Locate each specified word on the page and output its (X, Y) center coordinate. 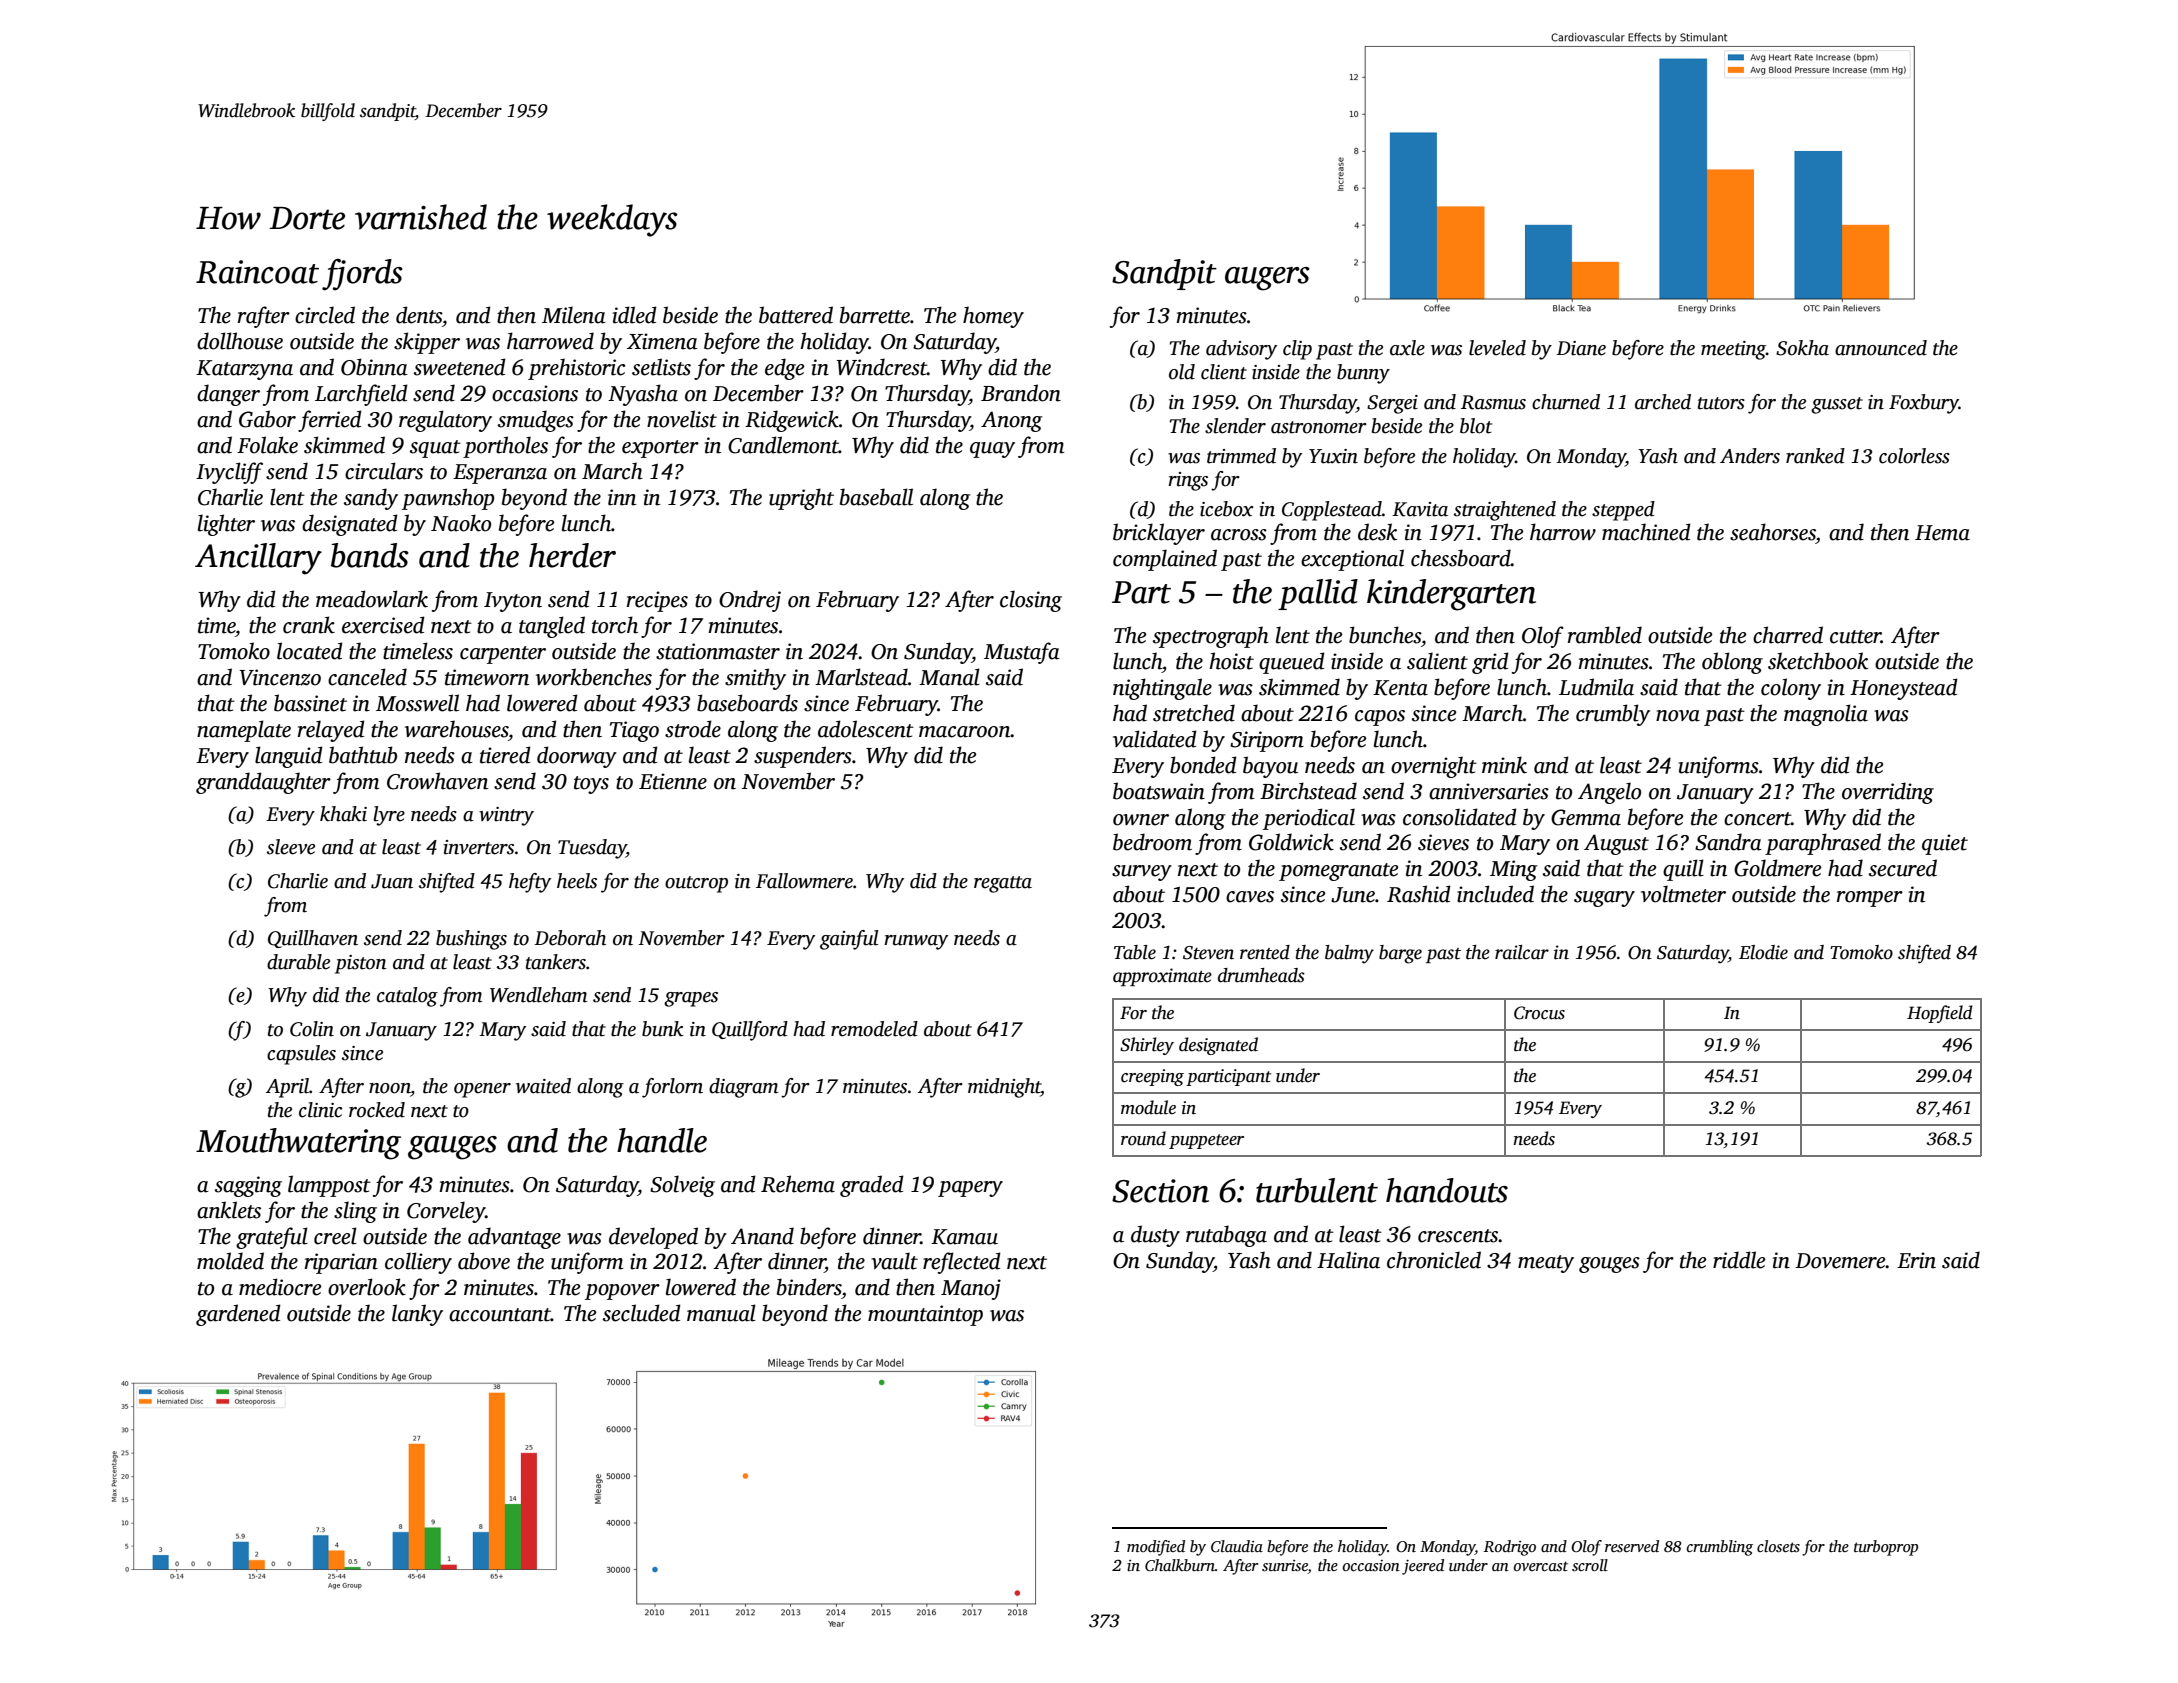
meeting (1733, 350)
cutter (1855, 637)
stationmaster (718, 651)
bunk (663, 1029)
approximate (1162, 977)
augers (1267, 279)
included (1495, 894)
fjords (362, 275)
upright (801, 499)
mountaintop (925, 1315)
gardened (238, 1315)
